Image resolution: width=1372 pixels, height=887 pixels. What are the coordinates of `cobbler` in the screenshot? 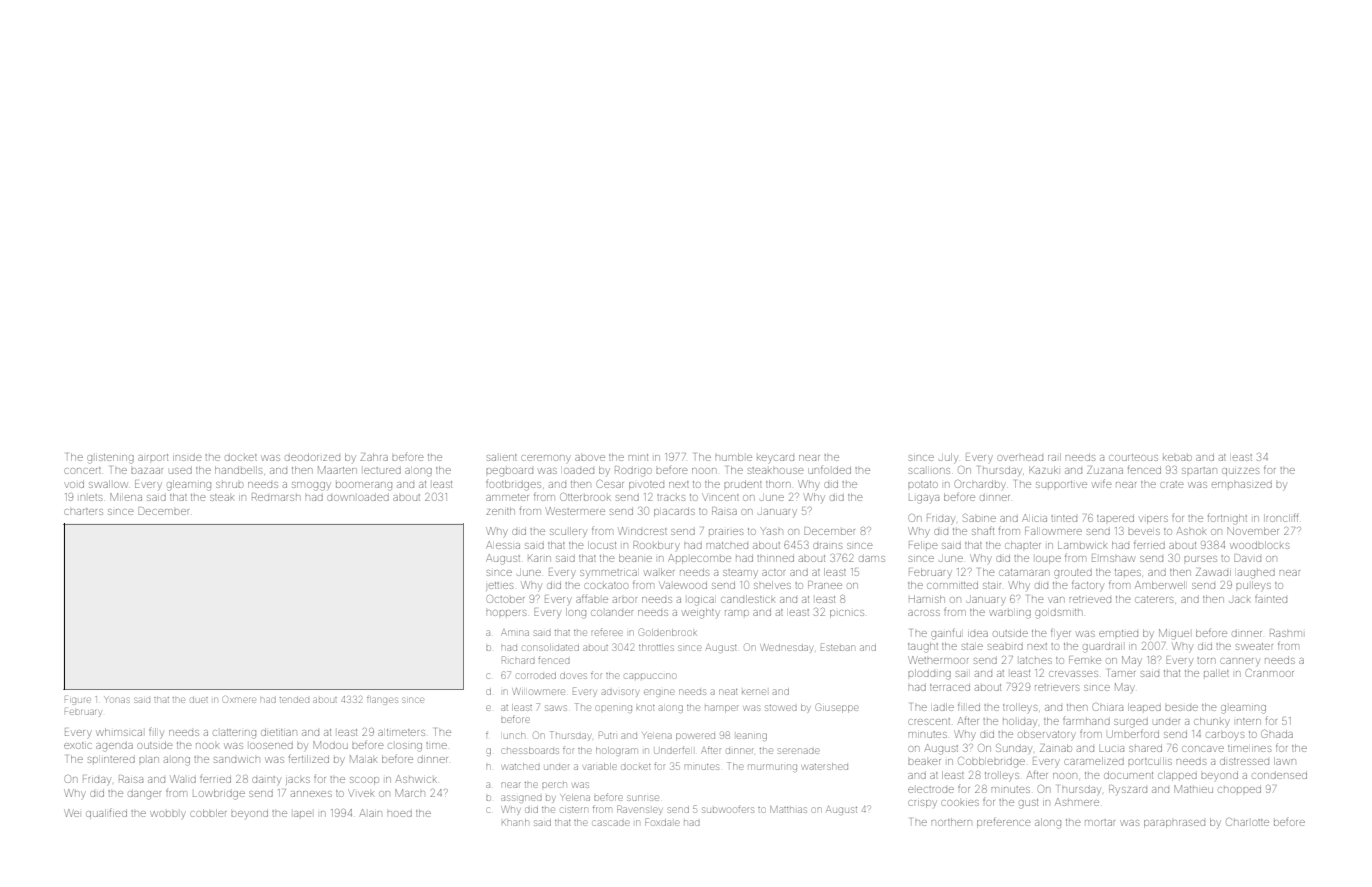 It's located at (208, 813).
